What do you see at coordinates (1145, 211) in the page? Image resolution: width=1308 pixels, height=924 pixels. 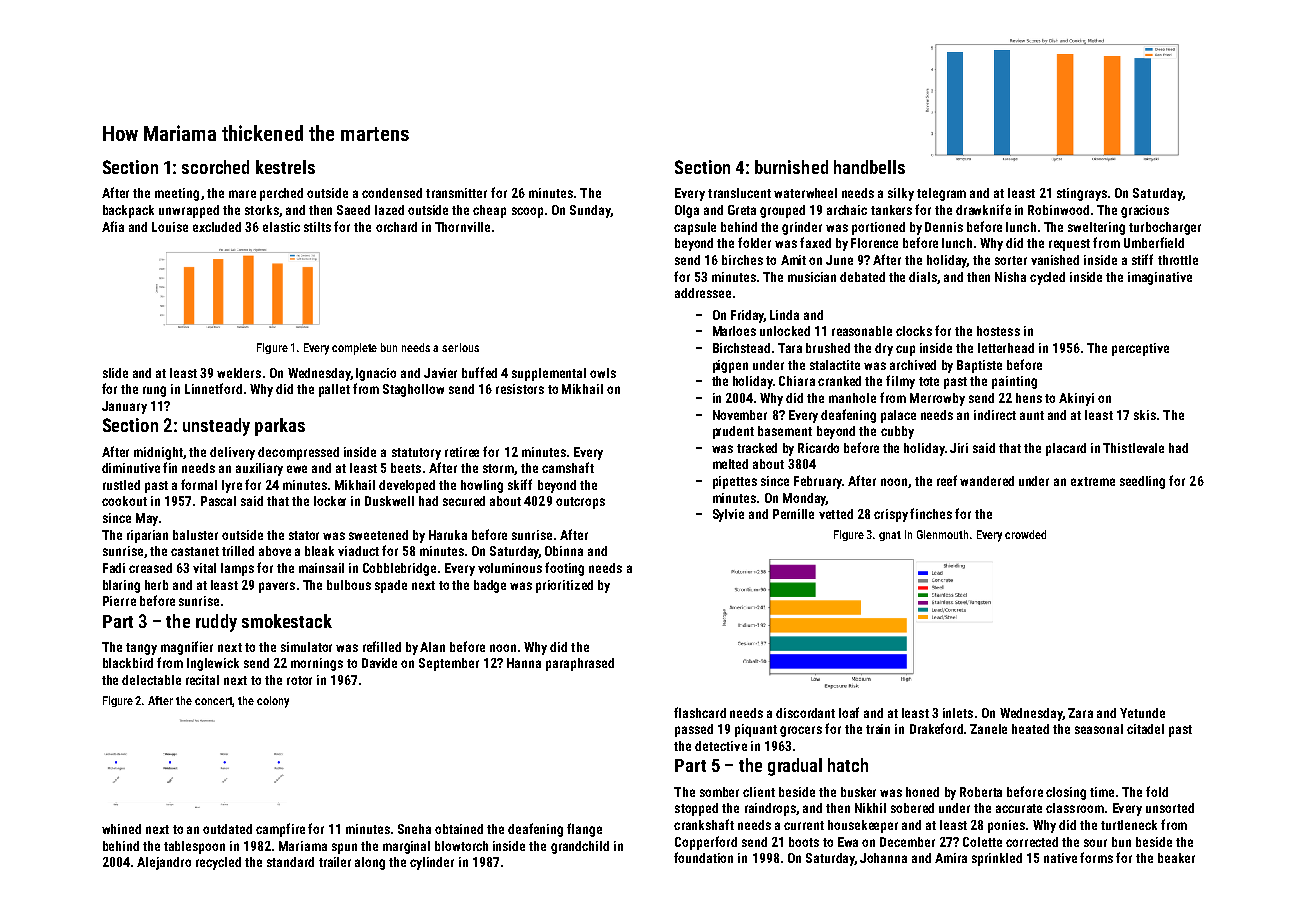 I see `gracious` at bounding box center [1145, 211].
